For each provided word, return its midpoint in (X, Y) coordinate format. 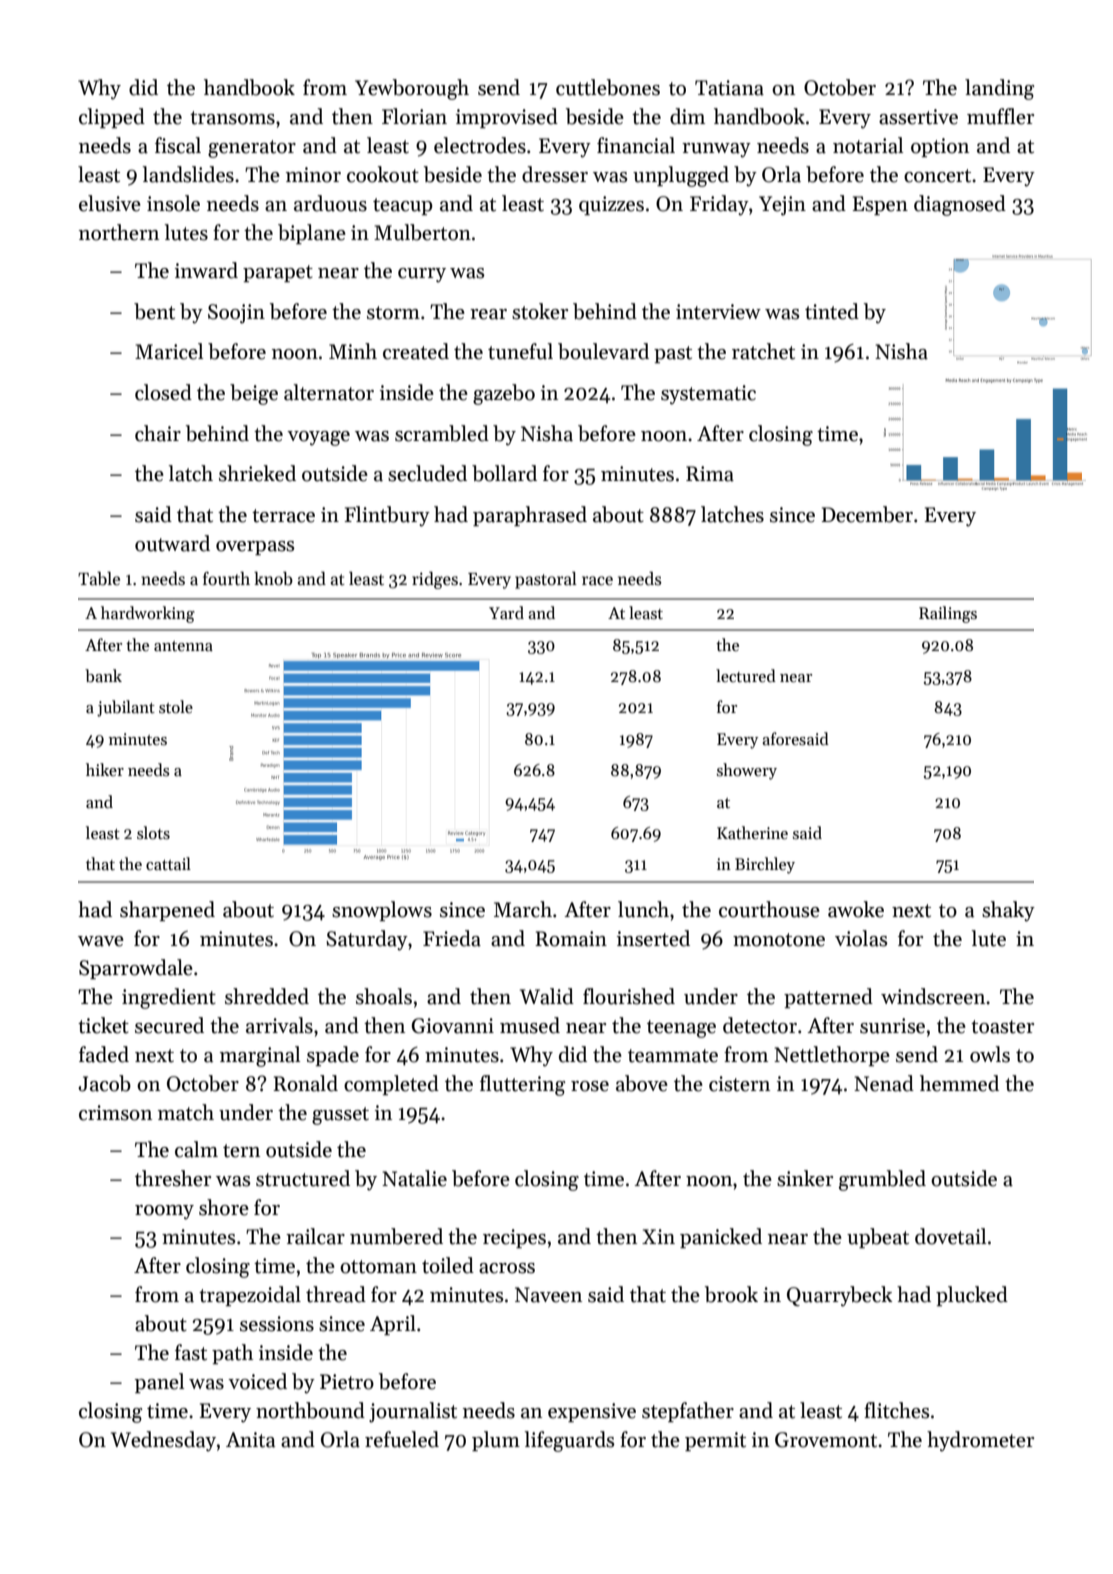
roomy (164, 1212)
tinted (832, 311)
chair (158, 433)
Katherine (752, 832)
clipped (112, 118)
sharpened (167, 911)
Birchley (765, 865)
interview (718, 312)
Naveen (548, 1295)
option (940, 147)
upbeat (878, 1238)
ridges (435, 580)
